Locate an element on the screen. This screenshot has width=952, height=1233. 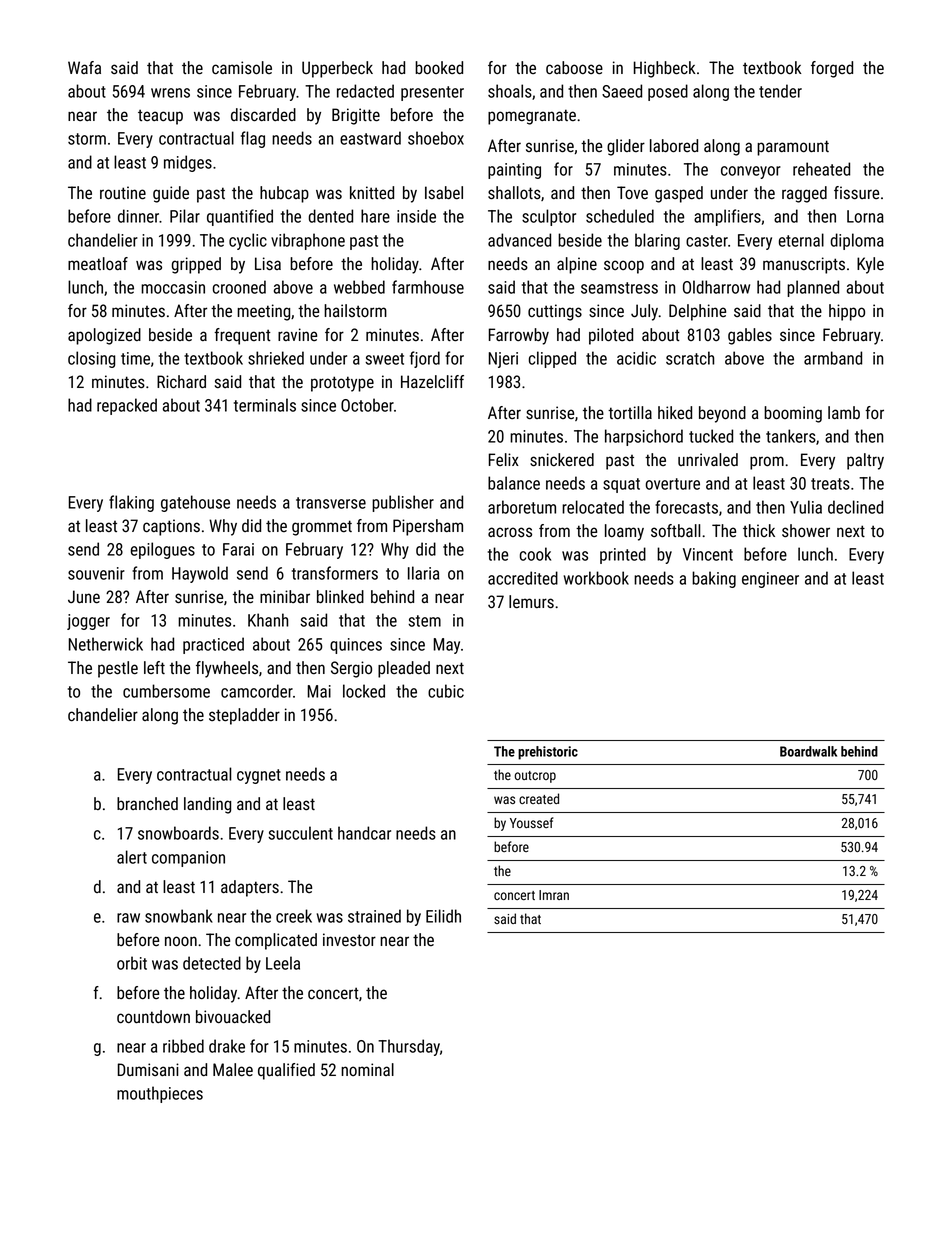
cumbersome is located at coordinates (166, 691).
